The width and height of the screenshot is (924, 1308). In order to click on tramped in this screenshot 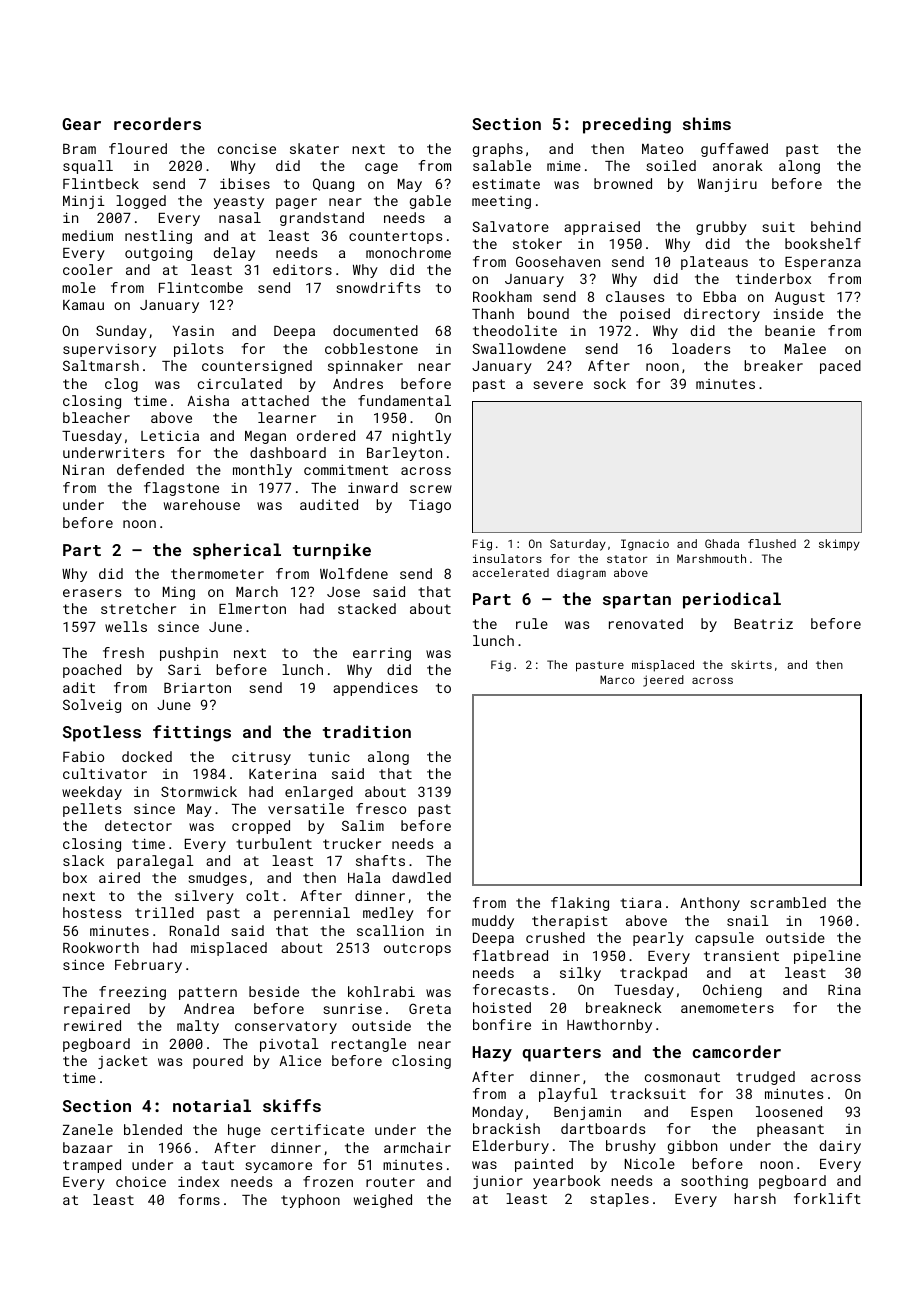, I will do `click(92, 1166)`.
